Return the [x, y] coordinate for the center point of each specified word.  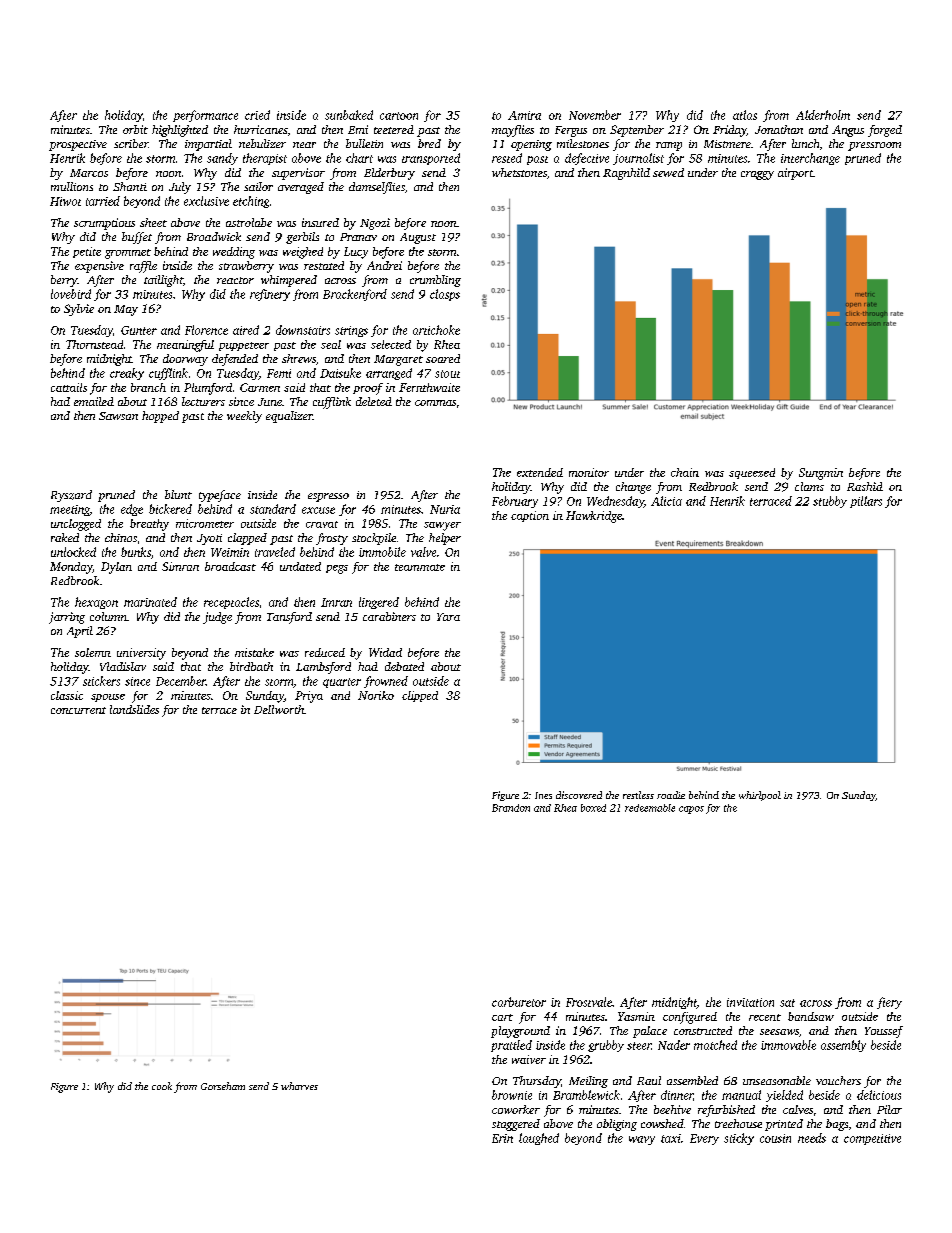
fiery [889, 1003]
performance [205, 116]
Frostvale [589, 1002]
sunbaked [349, 115]
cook [162, 1086]
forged [885, 131]
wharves [299, 1086]
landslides [134, 709]
